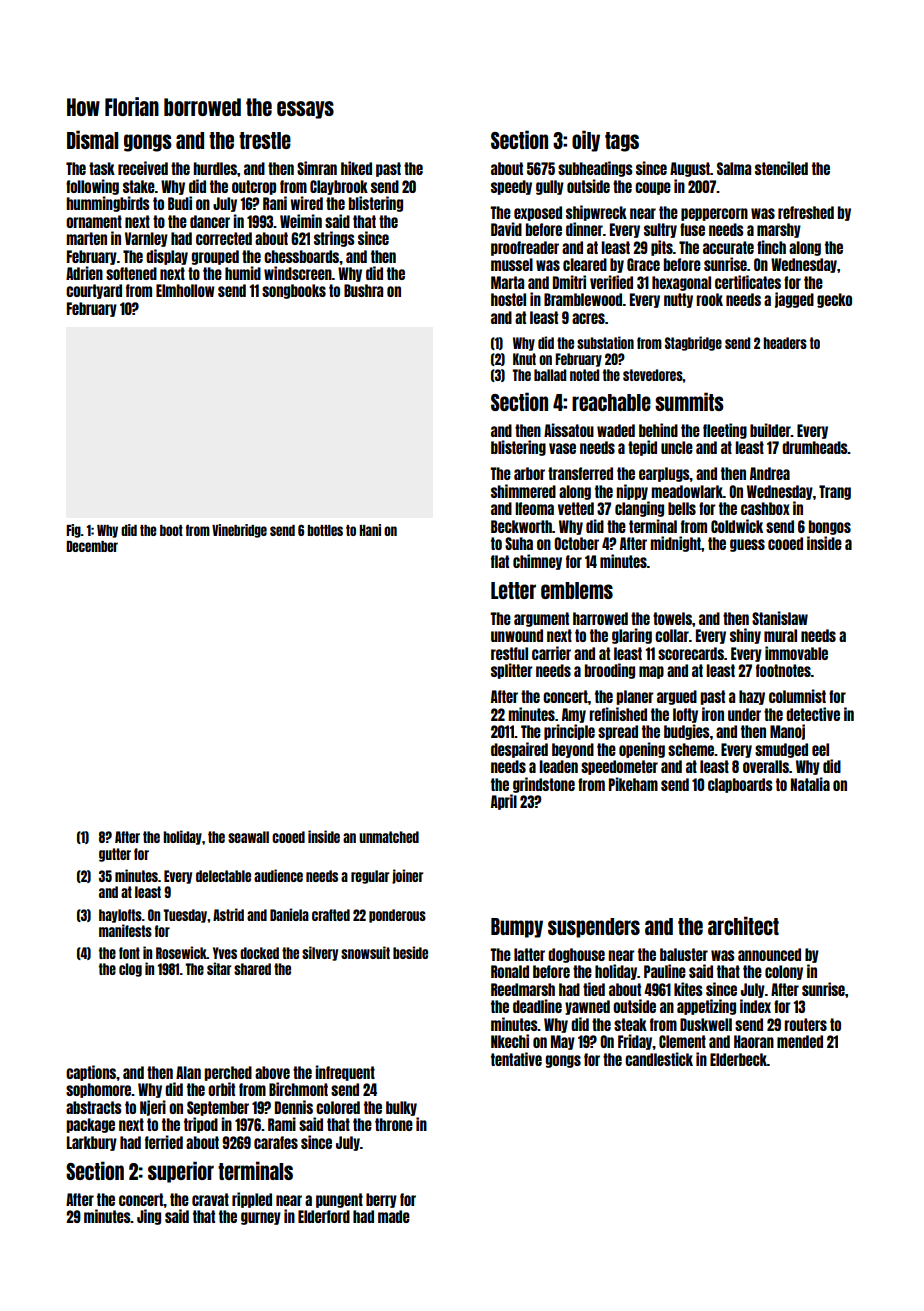  I want to click on Elderford, so click(324, 1216).
